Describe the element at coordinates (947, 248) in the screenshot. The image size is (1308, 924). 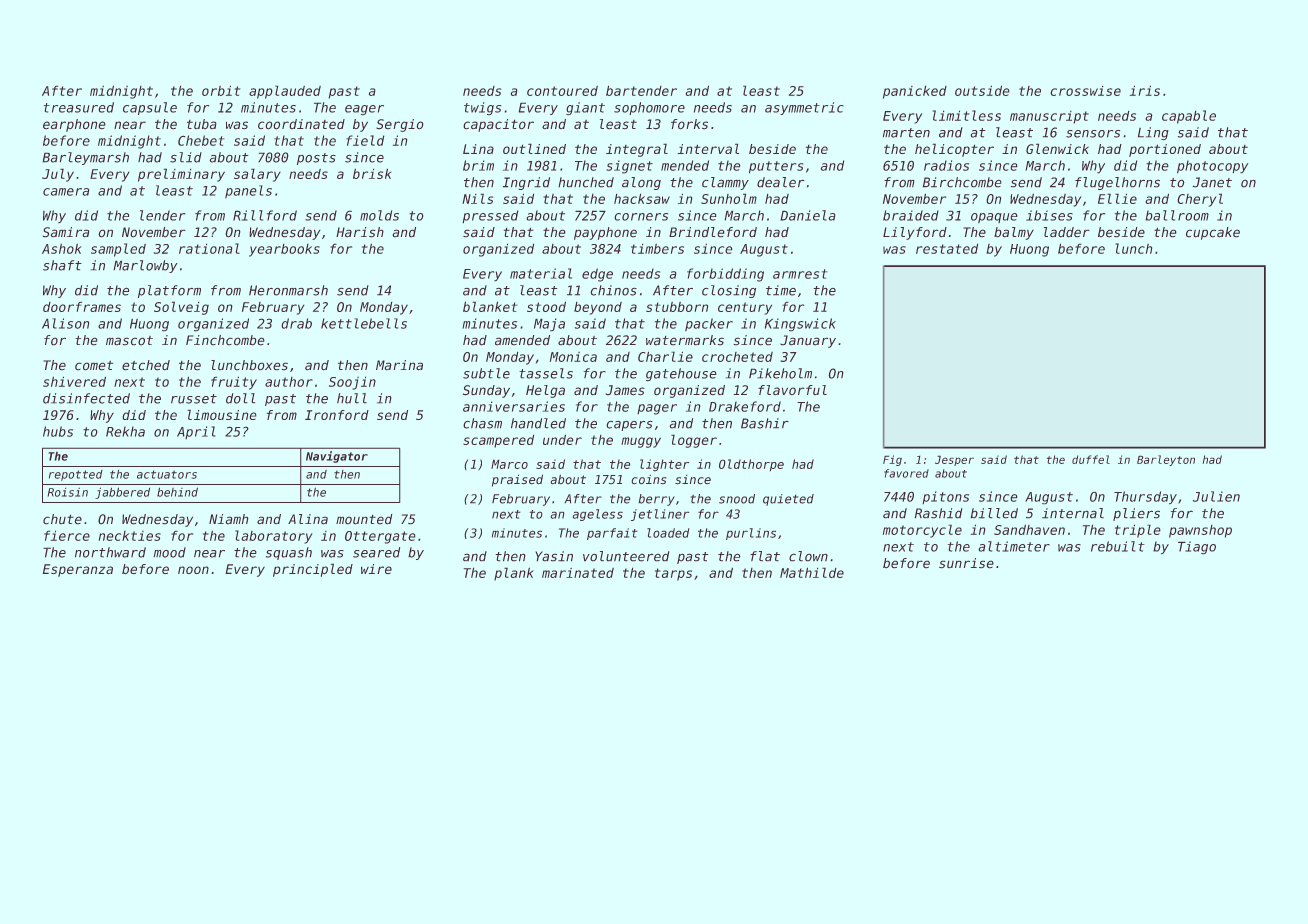
I see `restated` at that location.
